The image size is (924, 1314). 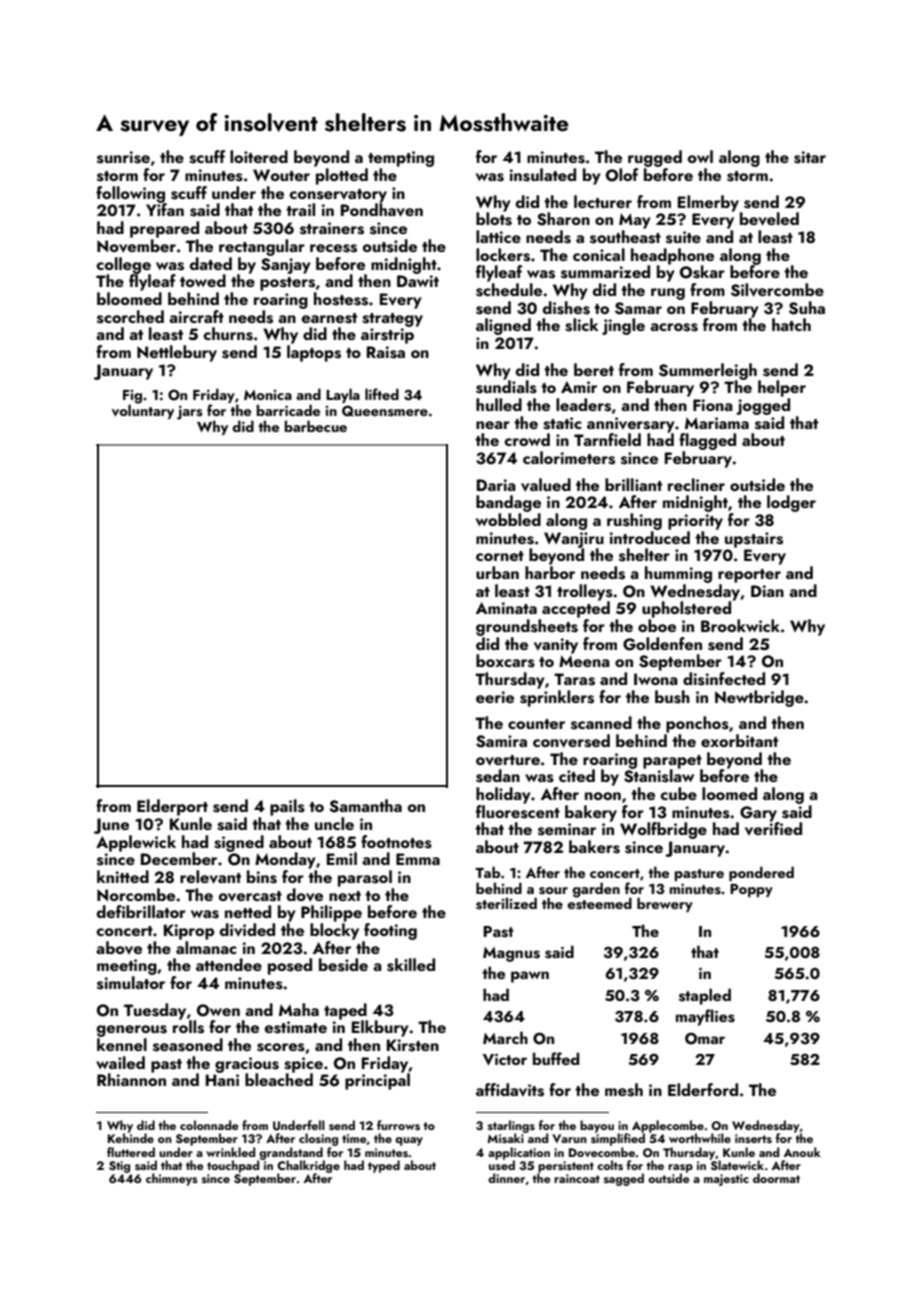 I want to click on sitar, so click(x=810, y=157).
